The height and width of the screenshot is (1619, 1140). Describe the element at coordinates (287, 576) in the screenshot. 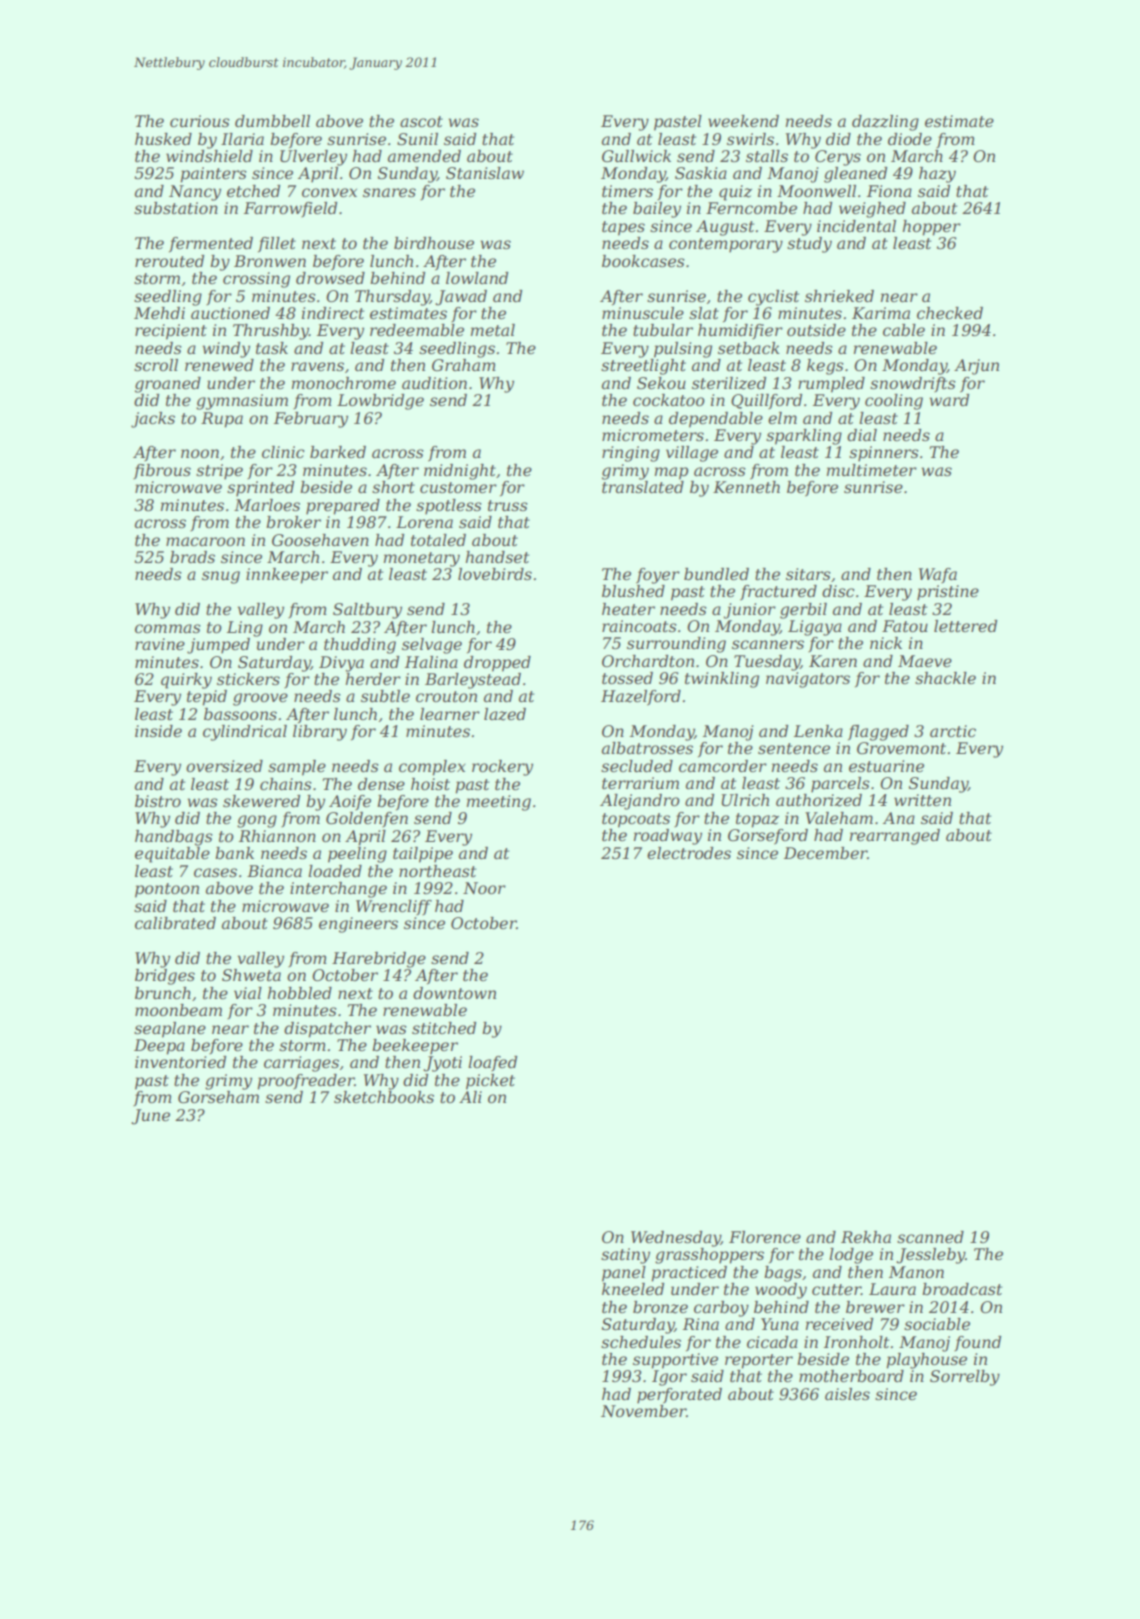

I see `innkeeper` at that location.
